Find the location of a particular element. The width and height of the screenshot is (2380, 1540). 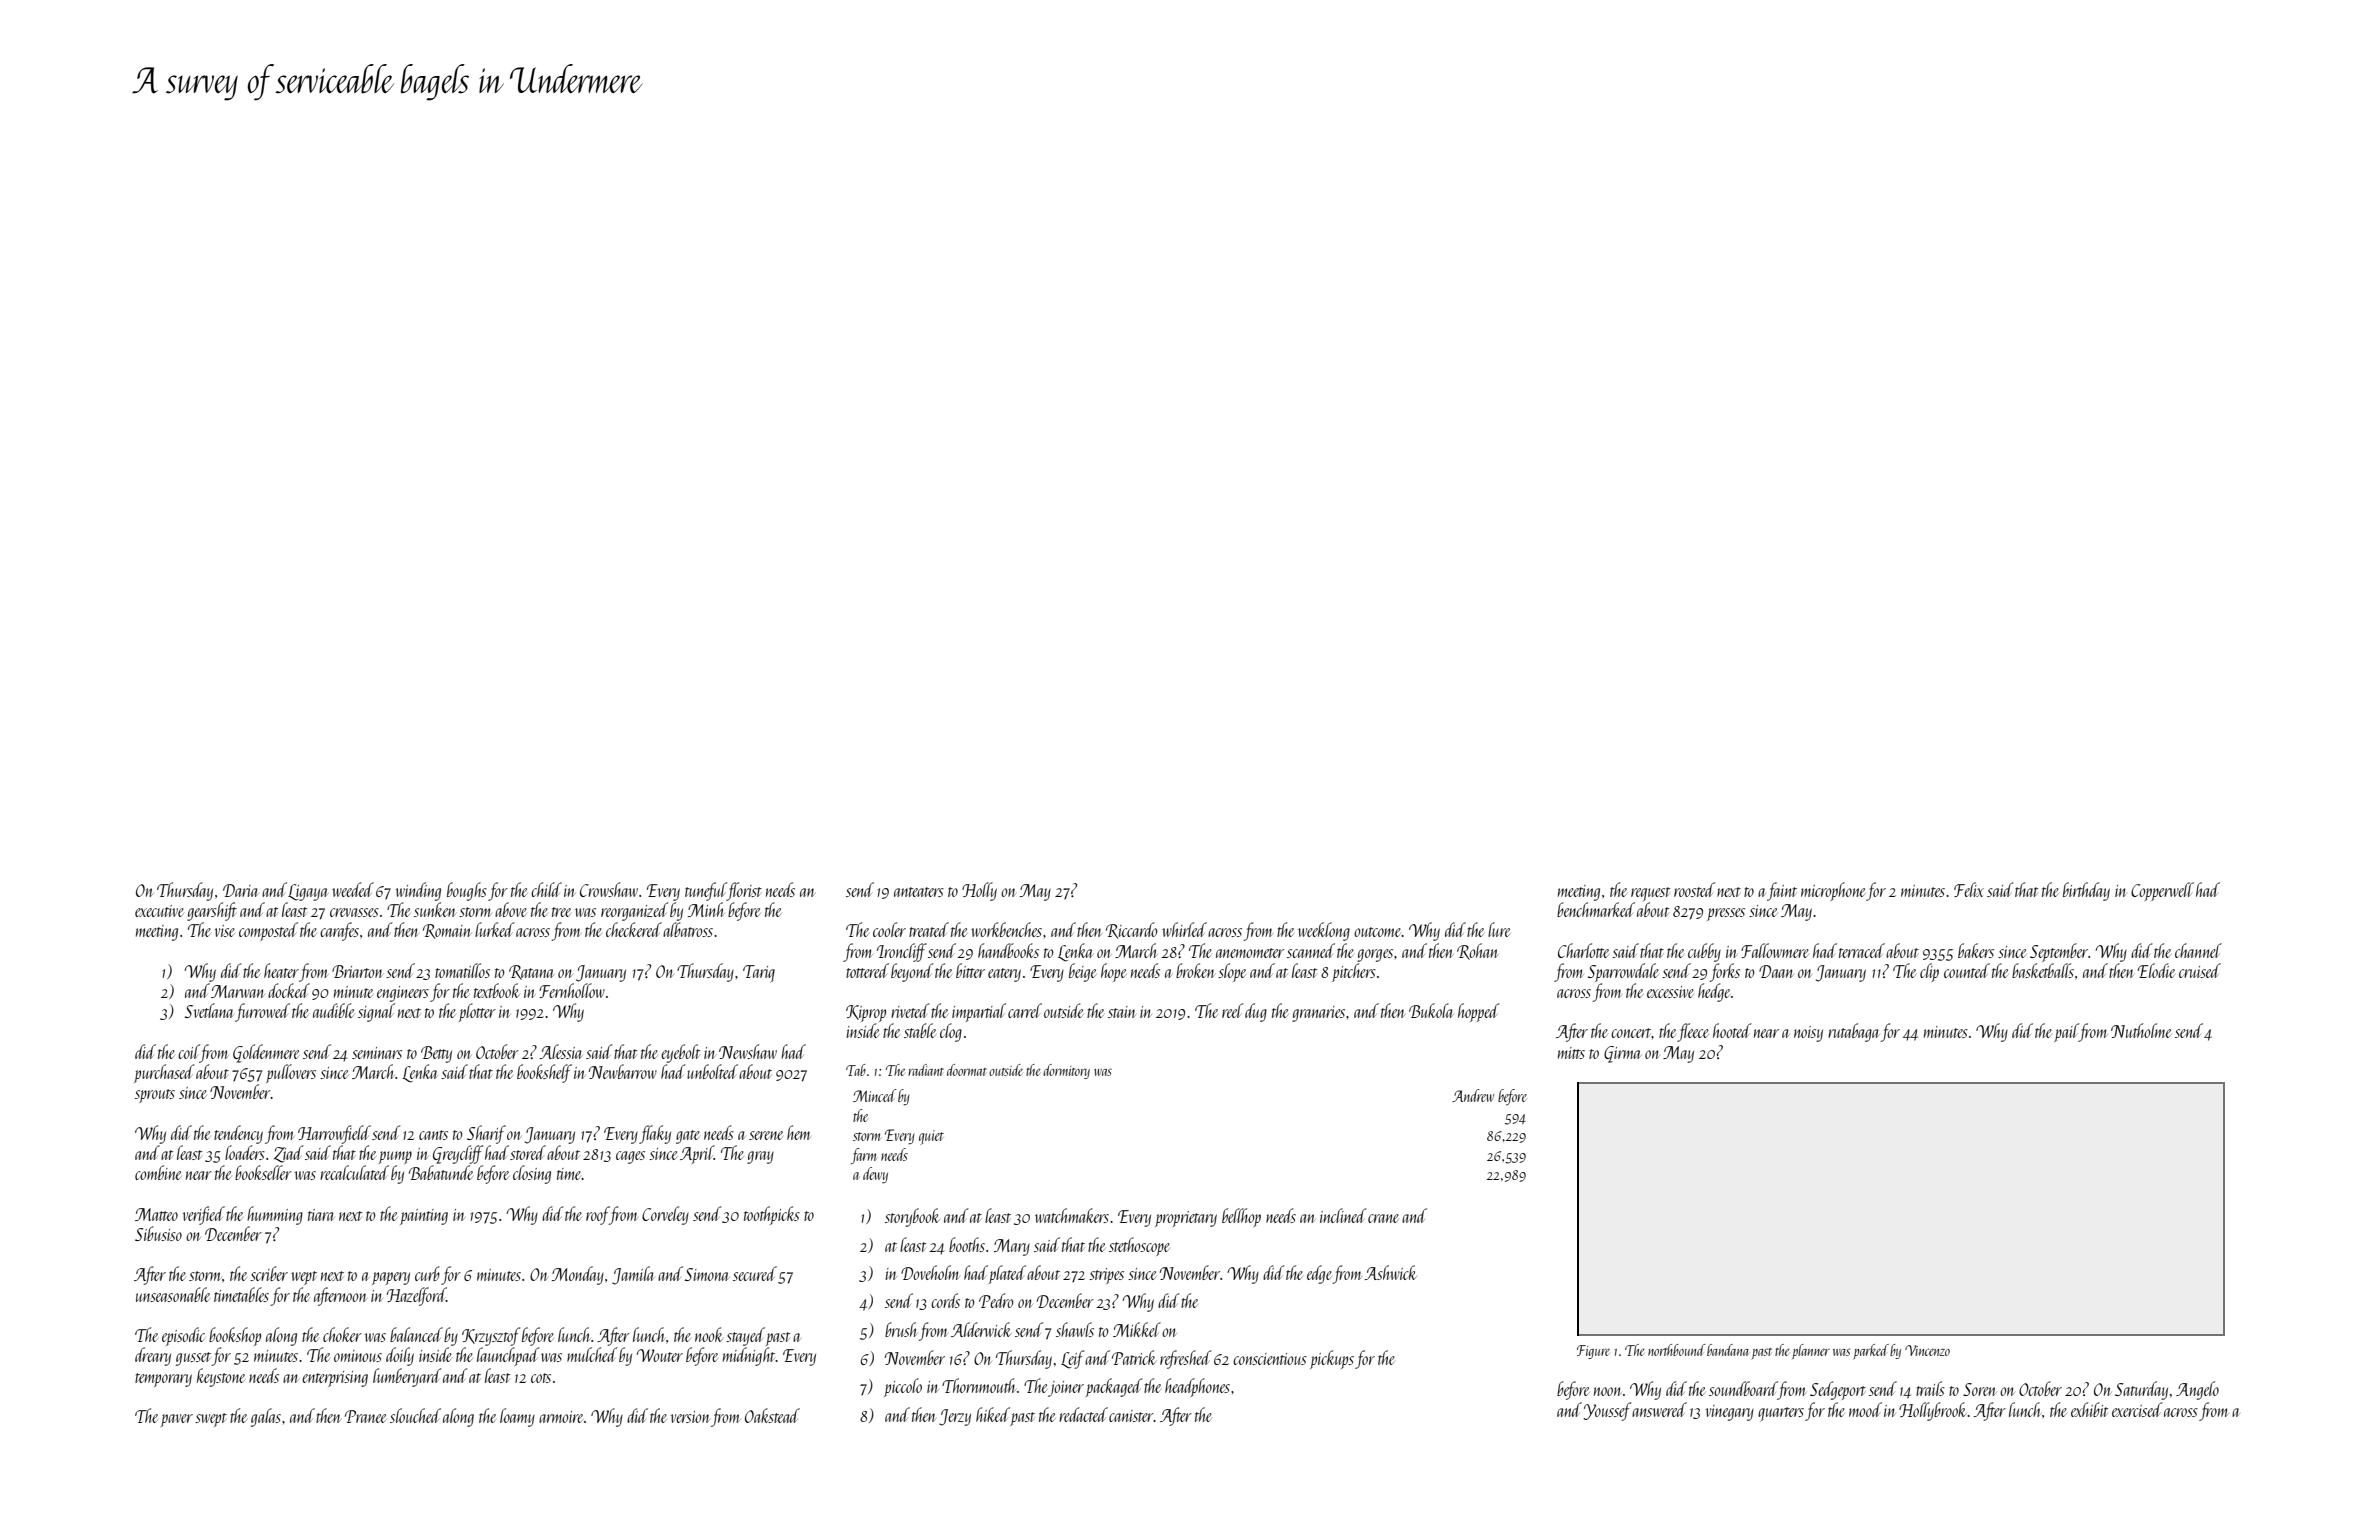

Youssef is located at coordinates (1607, 1411).
